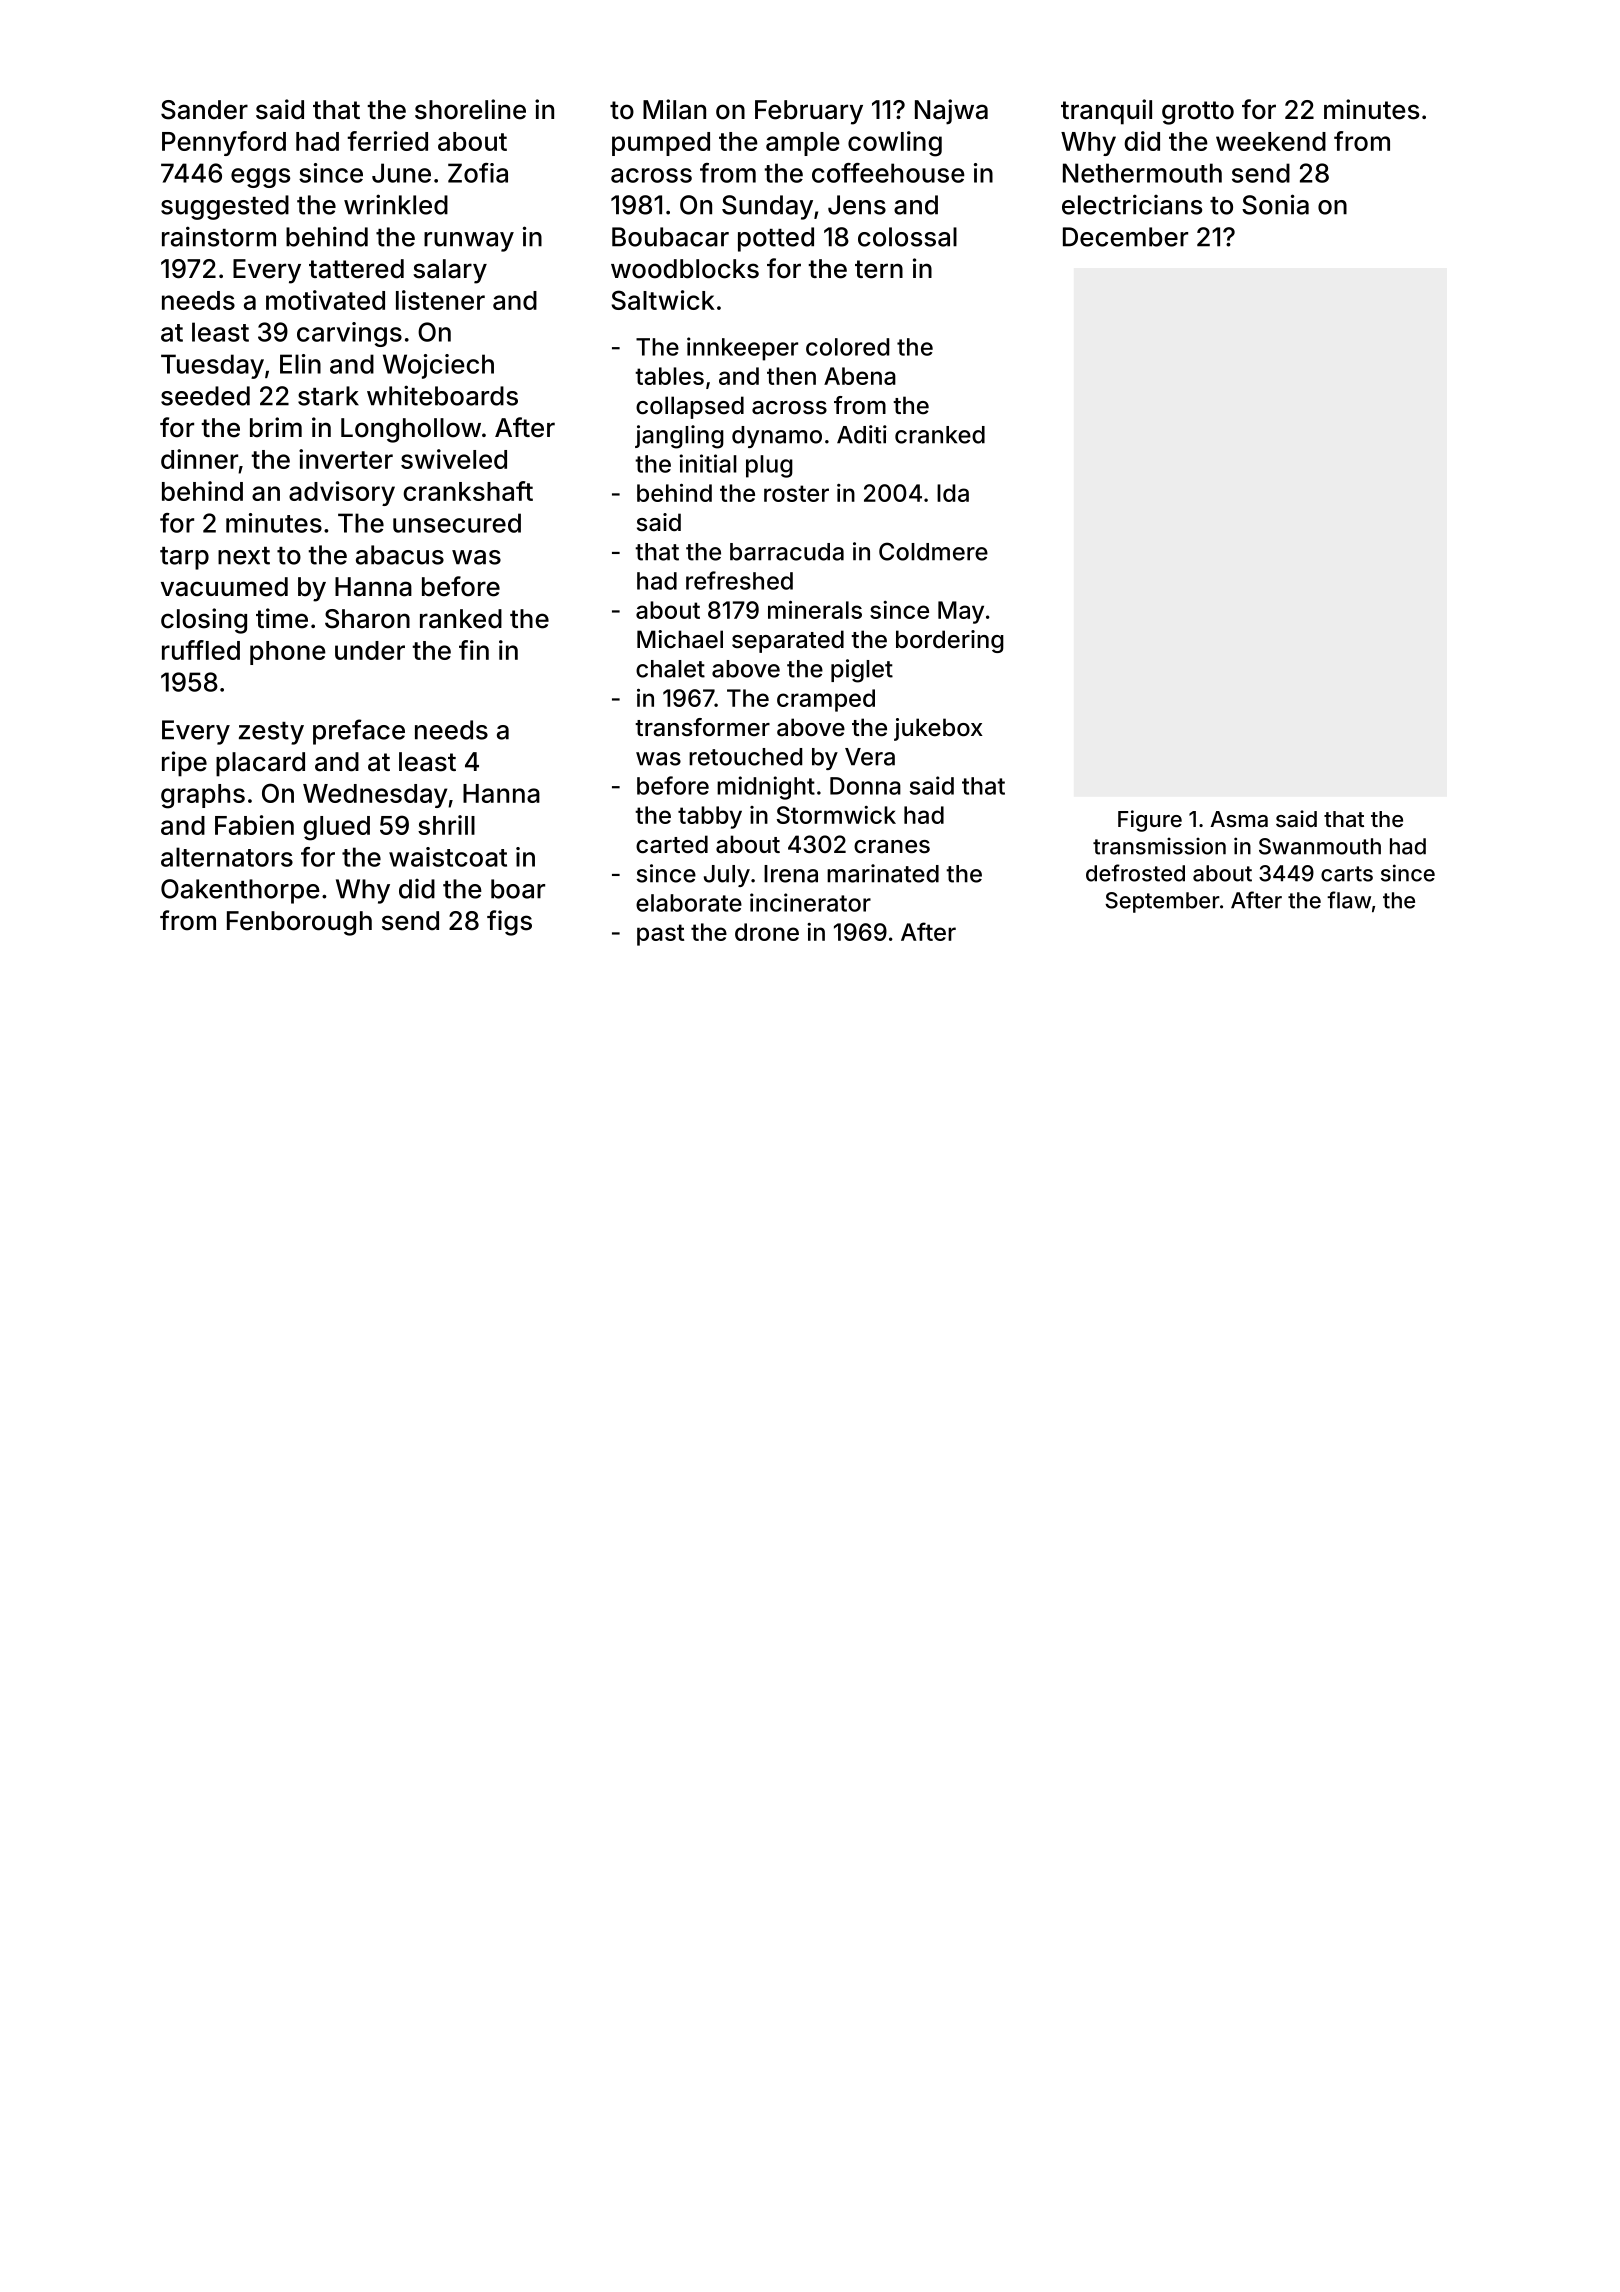  Describe the element at coordinates (1106, 112) in the document. I see `tranquil` at that location.
